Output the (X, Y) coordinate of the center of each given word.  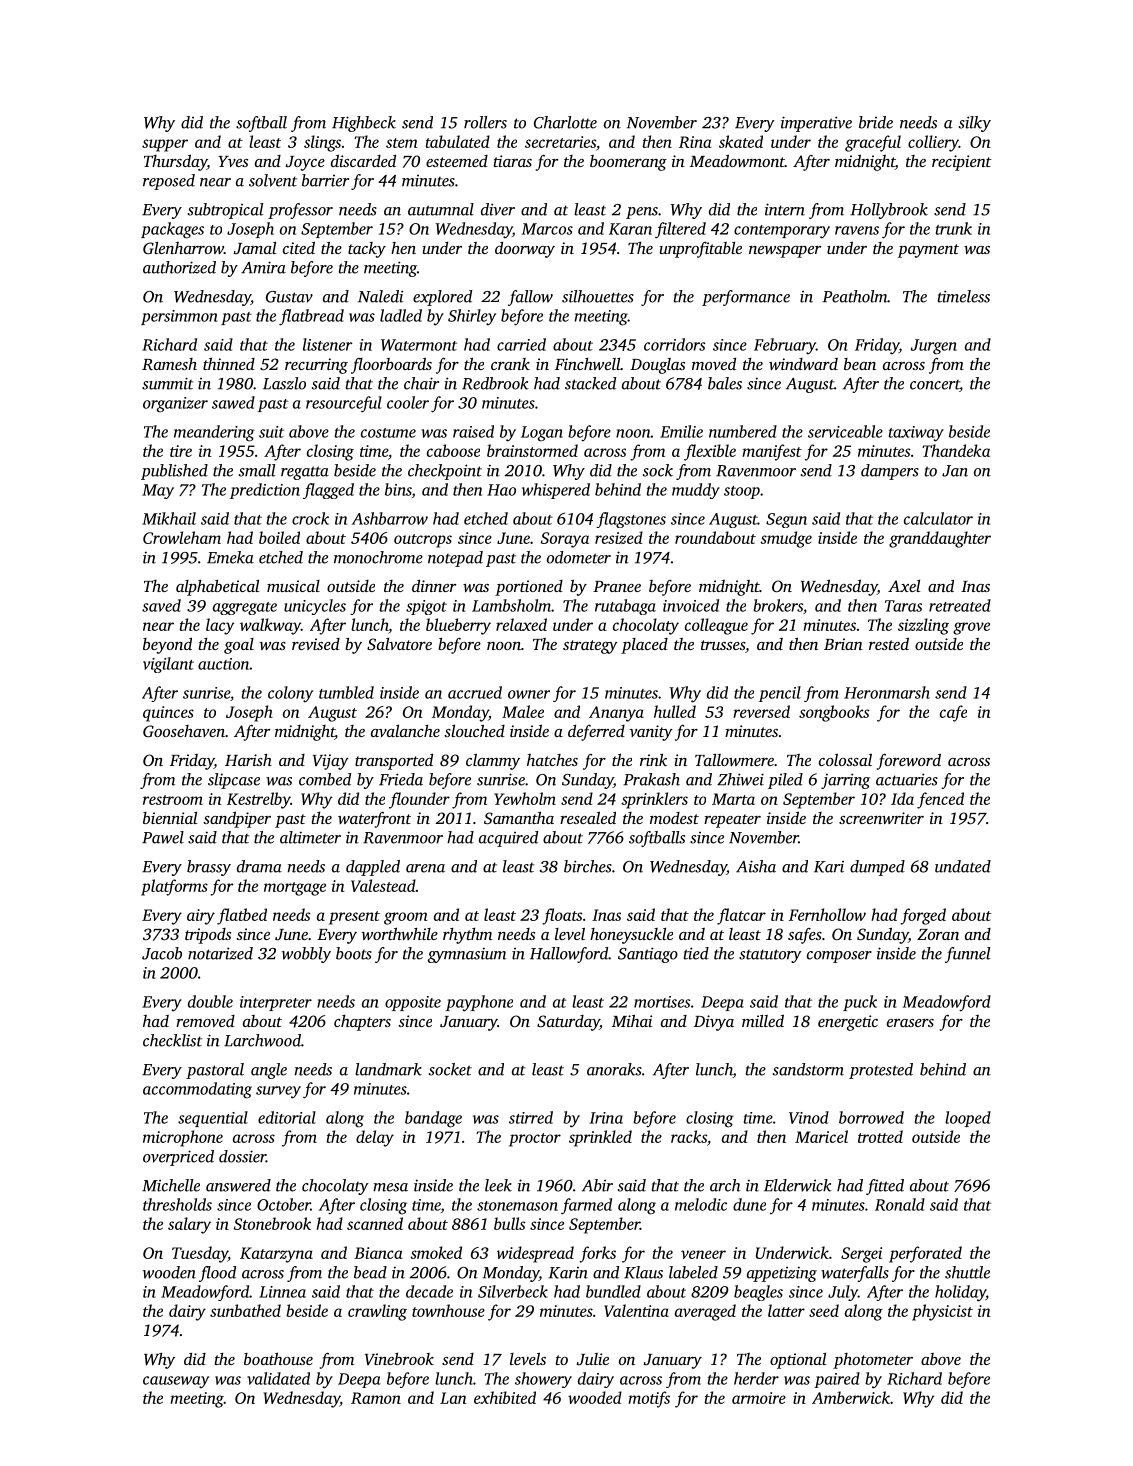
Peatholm (855, 296)
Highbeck (364, 124)
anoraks (614, 1069)
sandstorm (808, 1069)
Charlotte (565, 122)
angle (269, 1071)
